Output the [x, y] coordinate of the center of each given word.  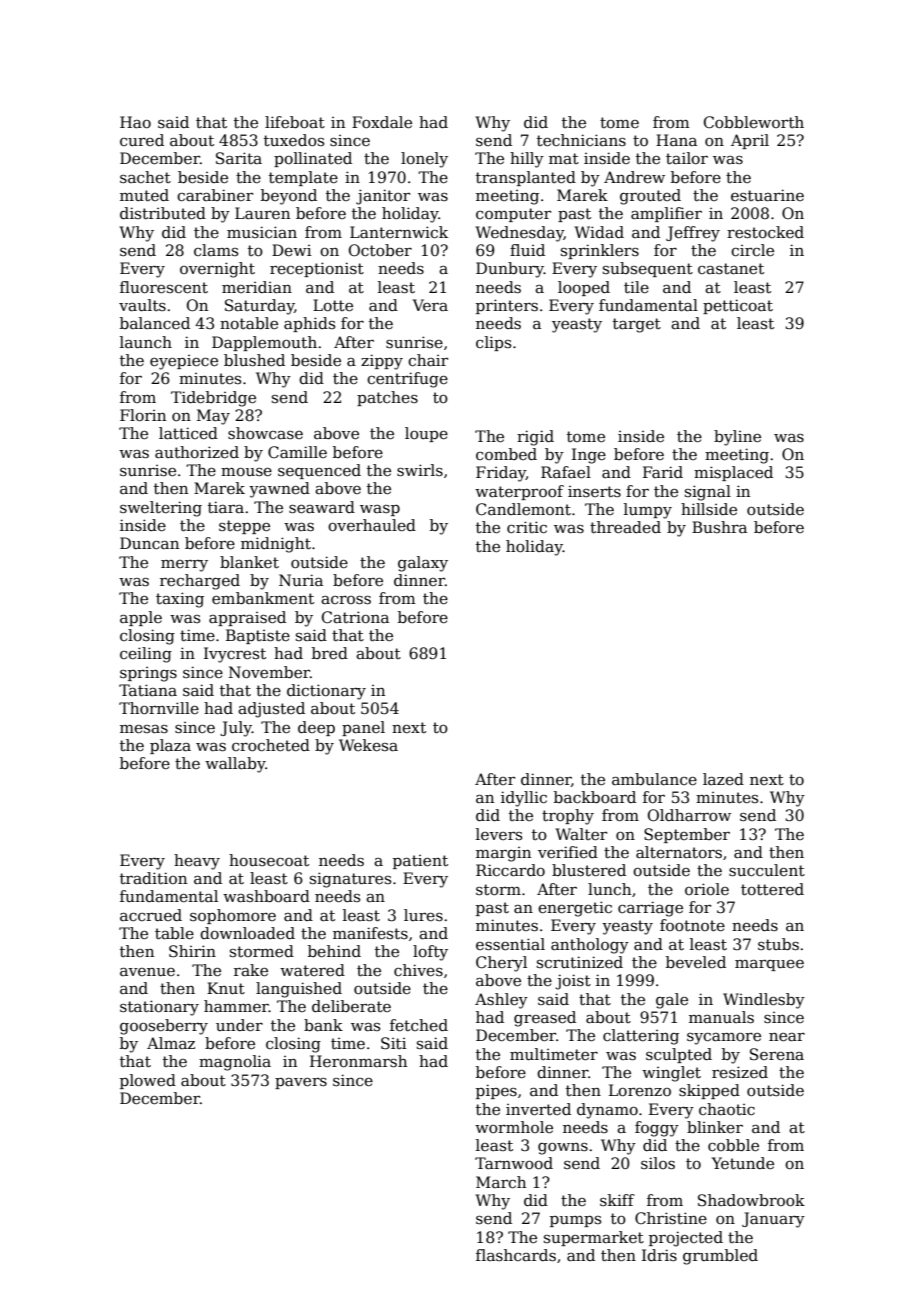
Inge [589, 456]
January [773, 1220]
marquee [769, 965]
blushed [254, 360]
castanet [731, 269]
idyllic [524, 799]
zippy [382, 362]
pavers [301, 1083]
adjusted [271, 710]
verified [568, 852]
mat [564, 158]
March [501, 1182]
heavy [197, 862]
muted [144, 195]
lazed [723, 779]
